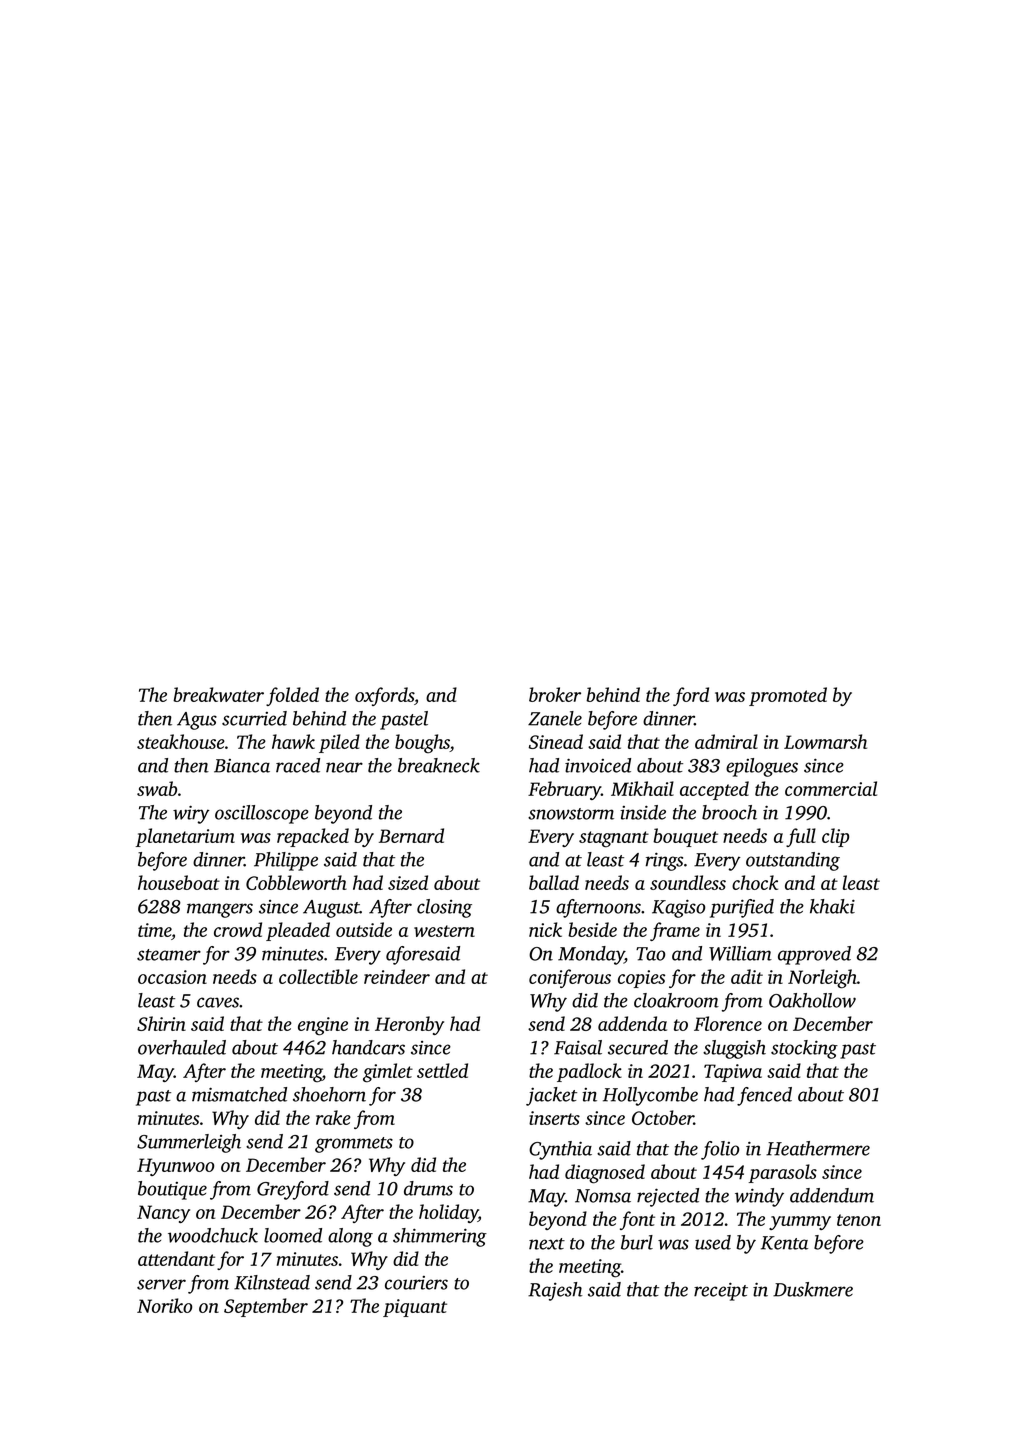 The width and height of the screenshot is (1020, 1449). Describe the element at coordinates (589, 1072) in the screenshot. I see `padlock` at that location.
